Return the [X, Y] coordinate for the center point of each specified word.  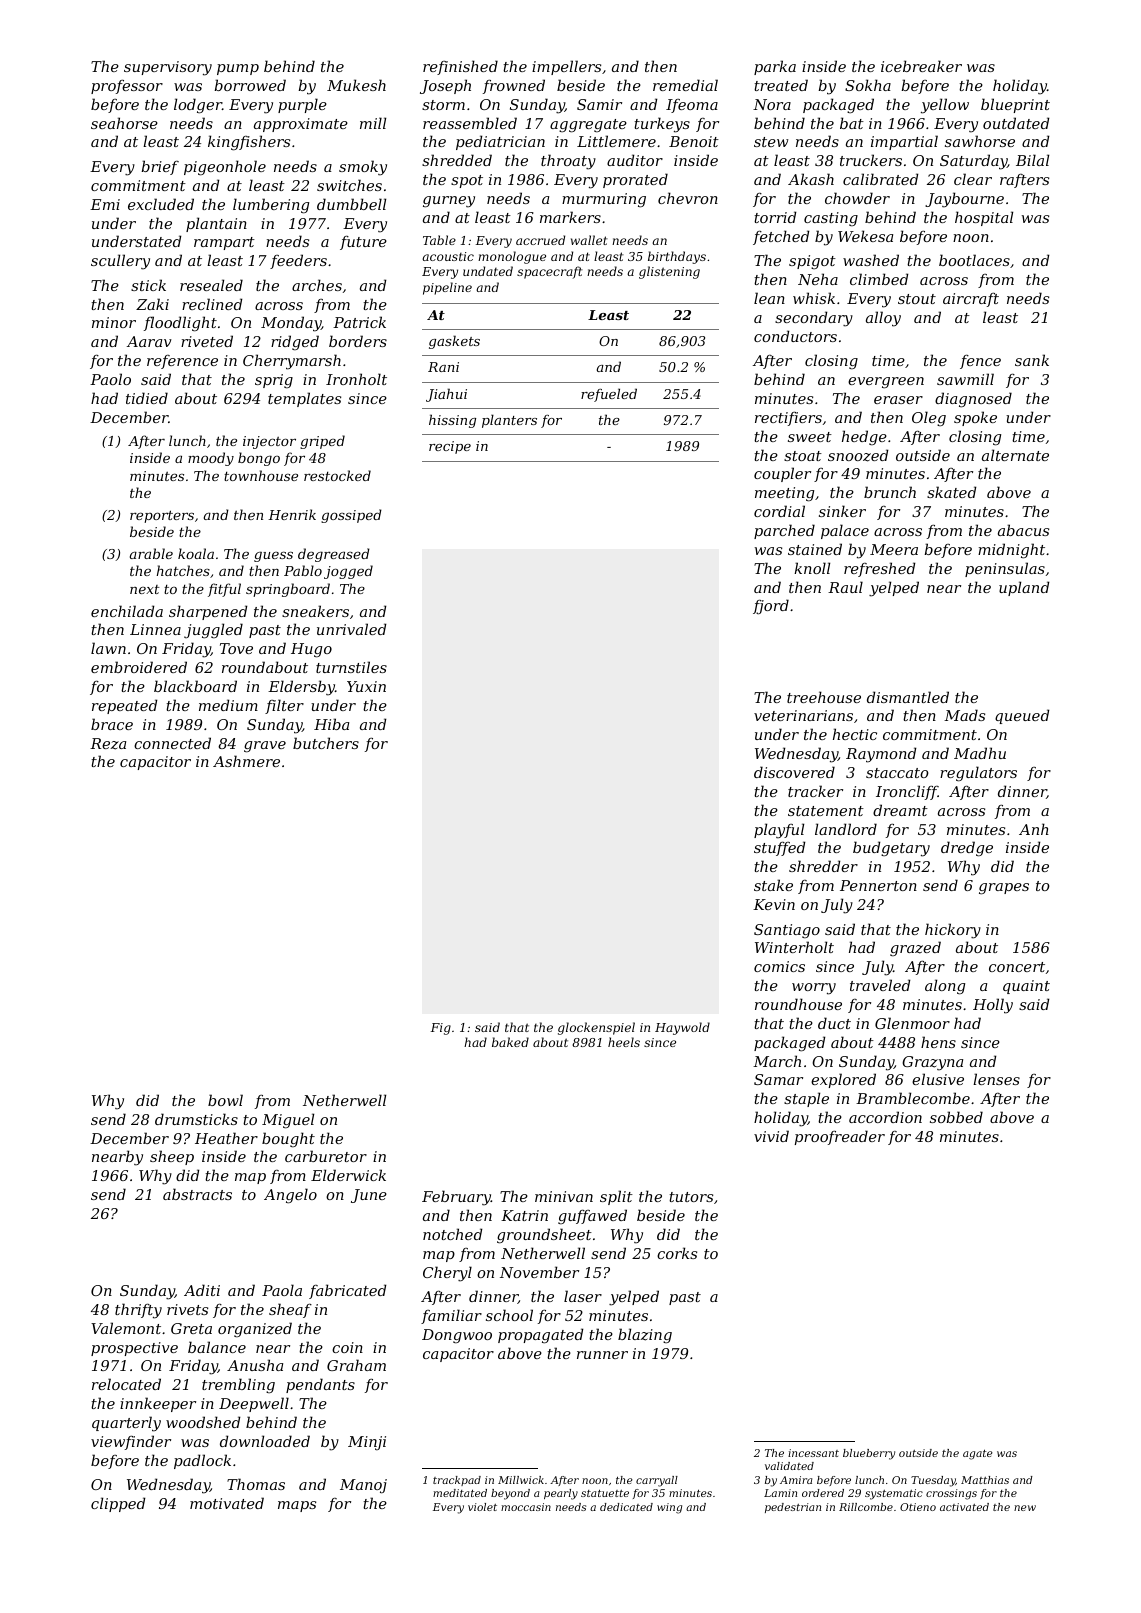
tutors [691, 1197]
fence [980, 362]
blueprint [1015, 105]
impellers [566, 67]
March [777, 1061]
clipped [118, 1504]
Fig [441, 1029]
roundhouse [798, 1004]
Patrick [359, 322]
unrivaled [352, 629]
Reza [108, 744]
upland [1024, 588]
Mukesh [356, 85]
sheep [172, 1157]
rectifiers [788, 419]
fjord [771, 607]
